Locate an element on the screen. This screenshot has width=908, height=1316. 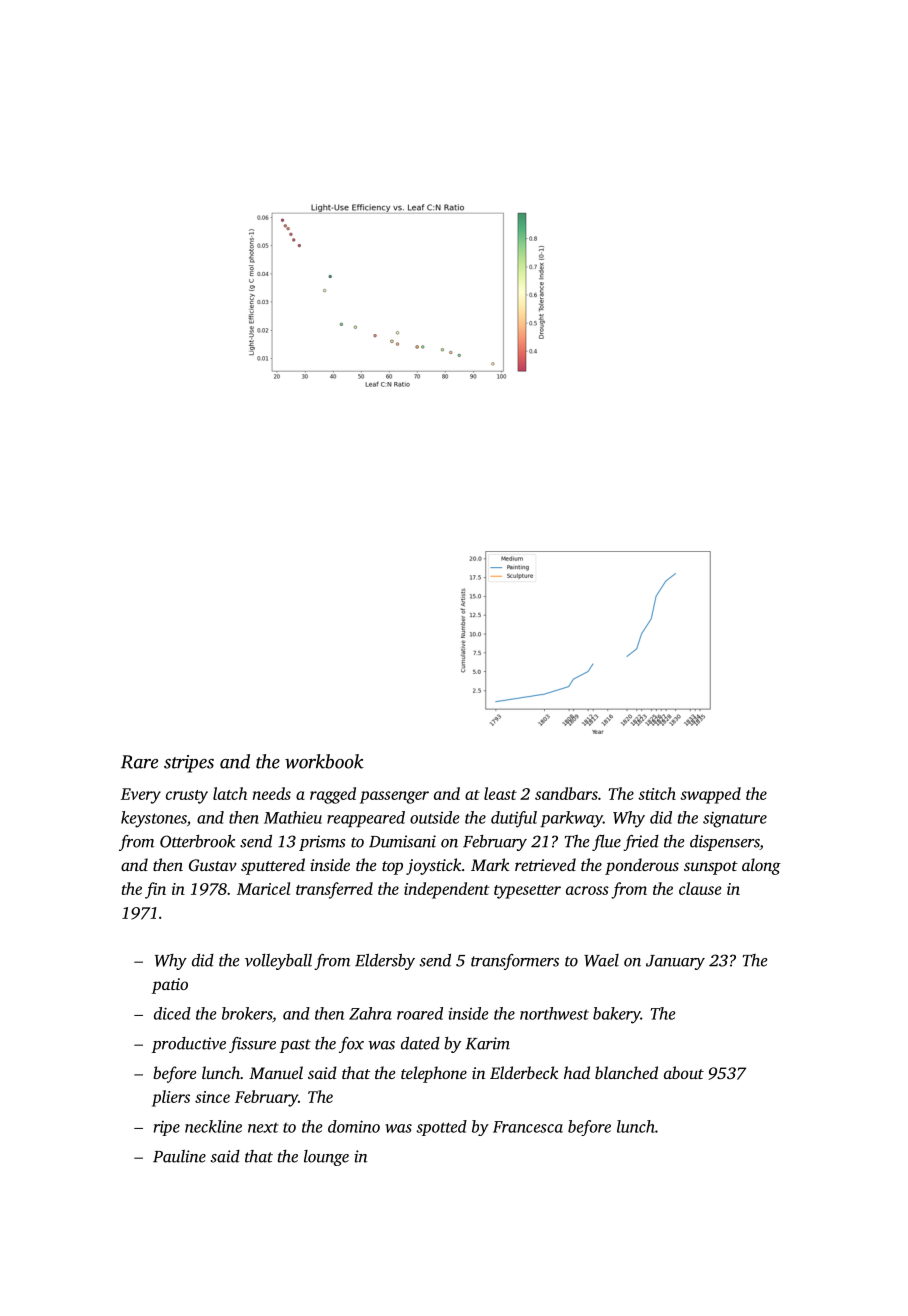
least is located at coordinates (500, 793).
